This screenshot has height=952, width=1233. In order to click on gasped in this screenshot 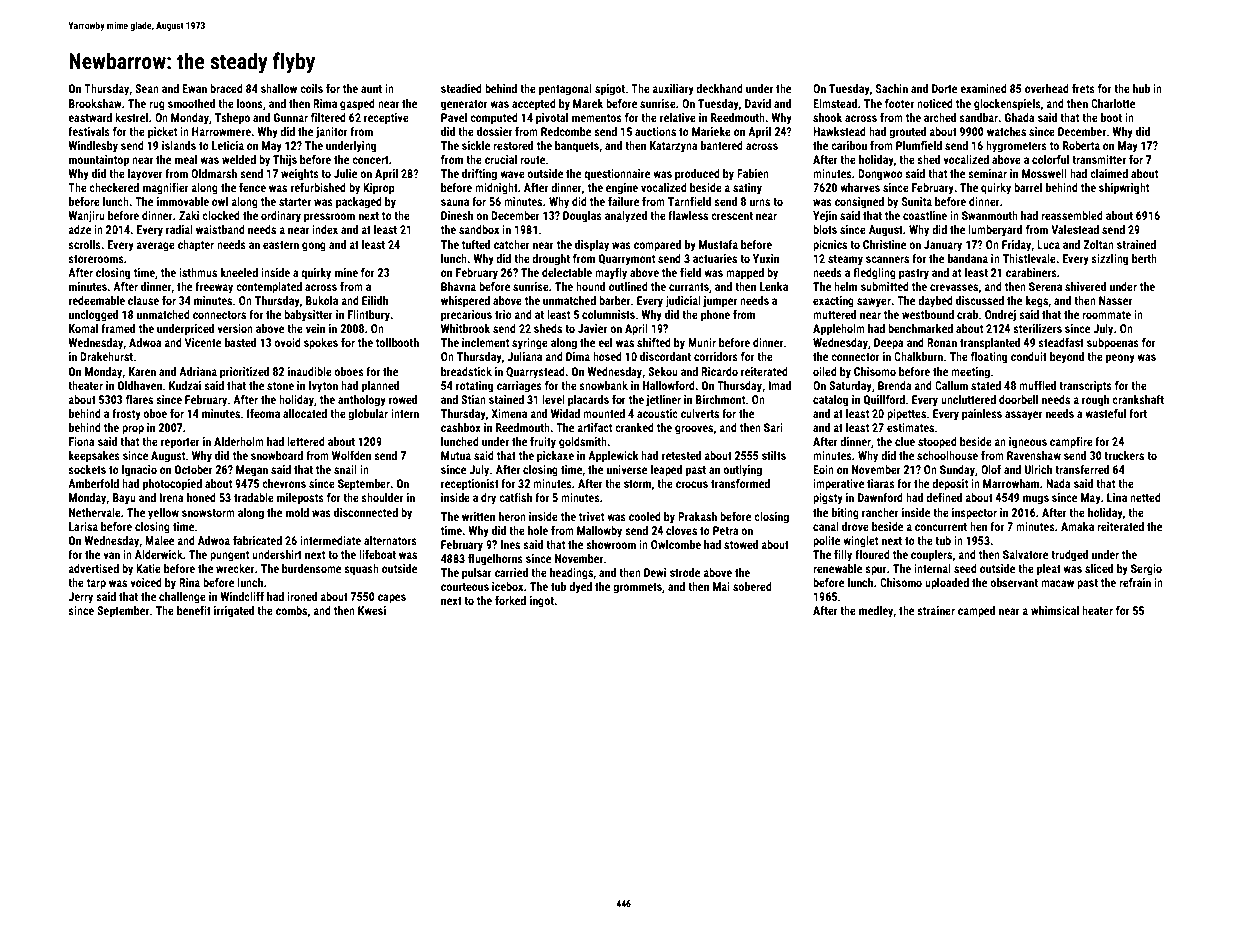, I will do `click(357, 105)`.
